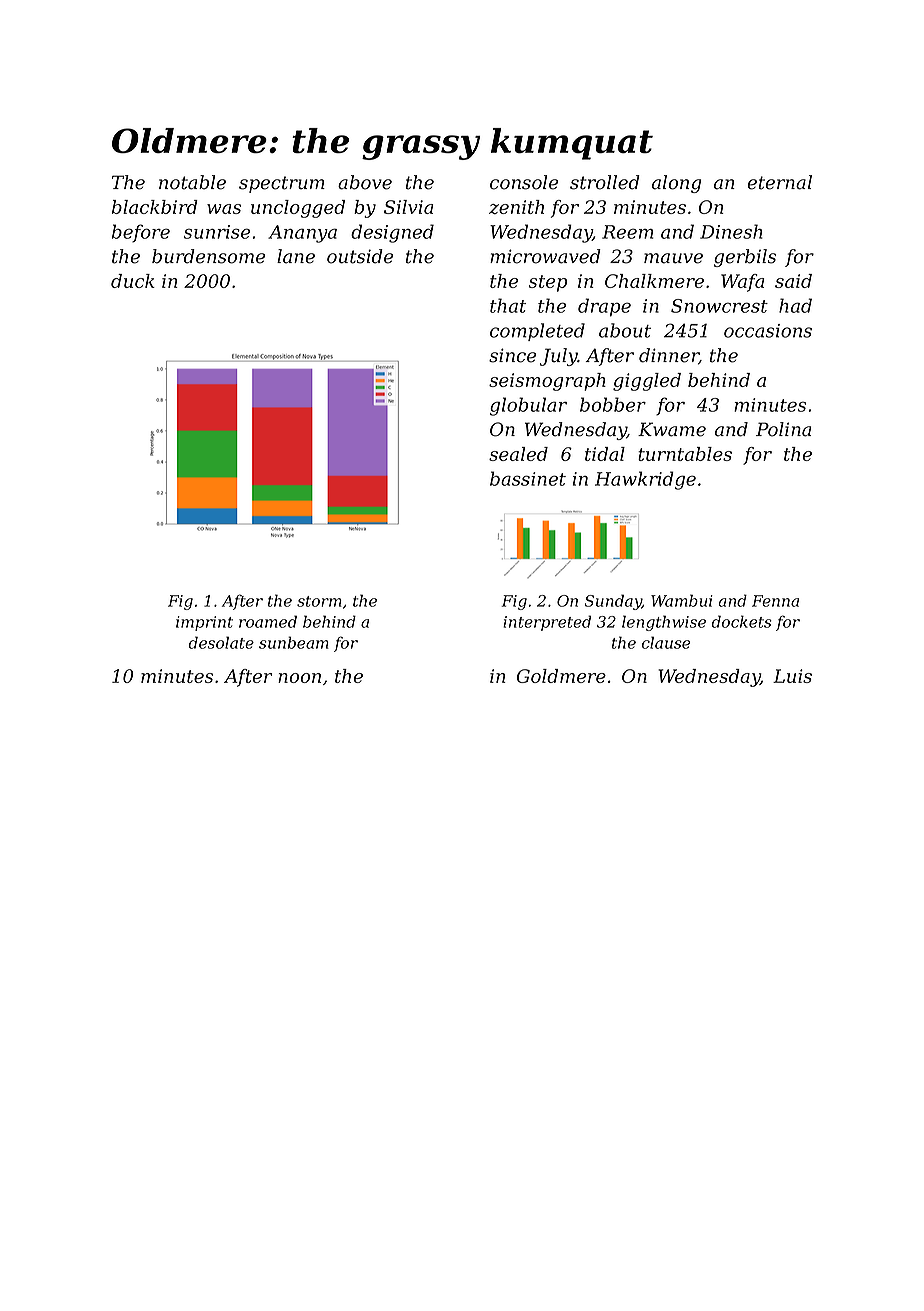  Describe the element at coordinates (512, 355) in the image. I see `since` at that location.
